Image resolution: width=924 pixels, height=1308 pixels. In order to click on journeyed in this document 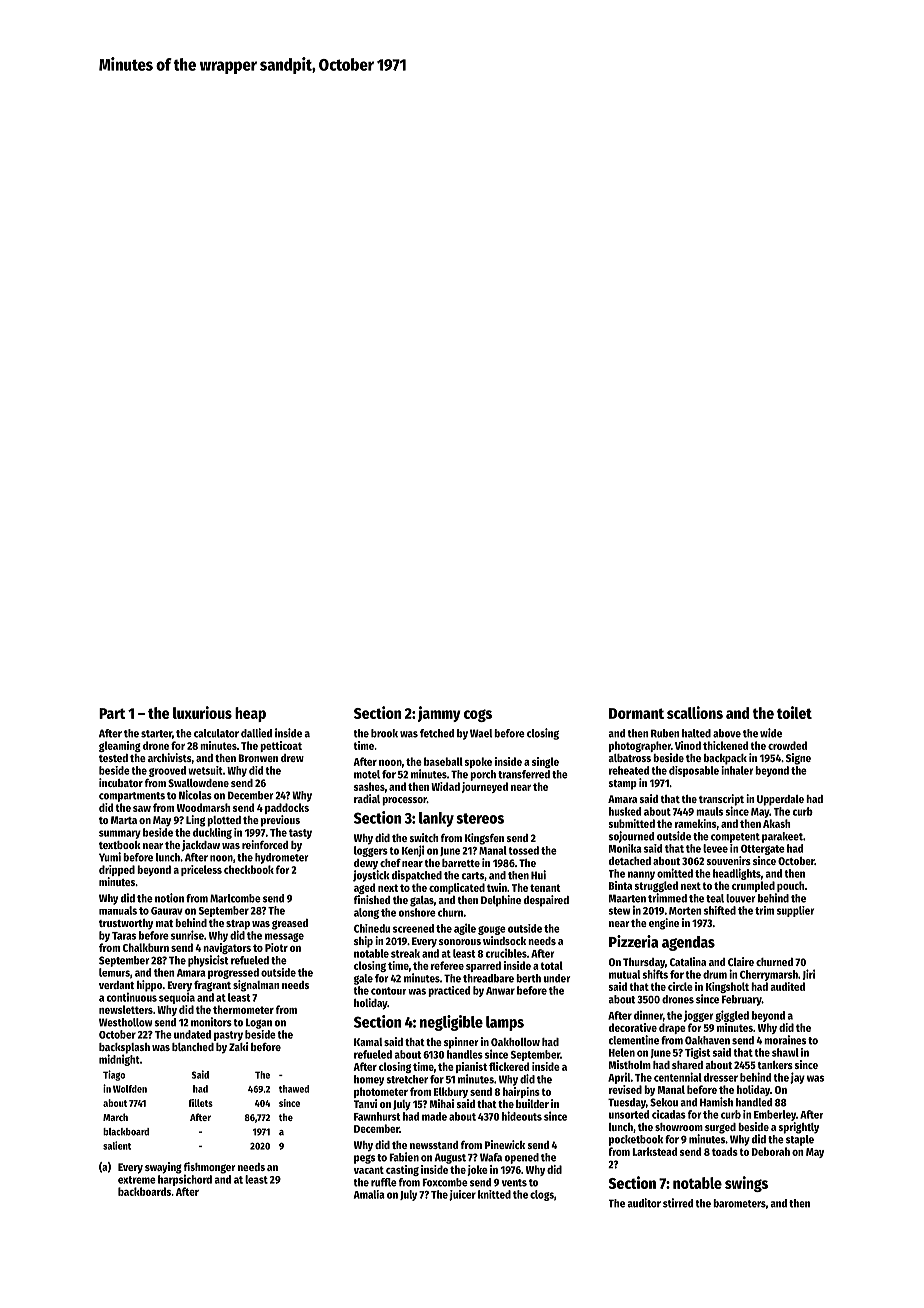, I will do `click(485, 787)`.
